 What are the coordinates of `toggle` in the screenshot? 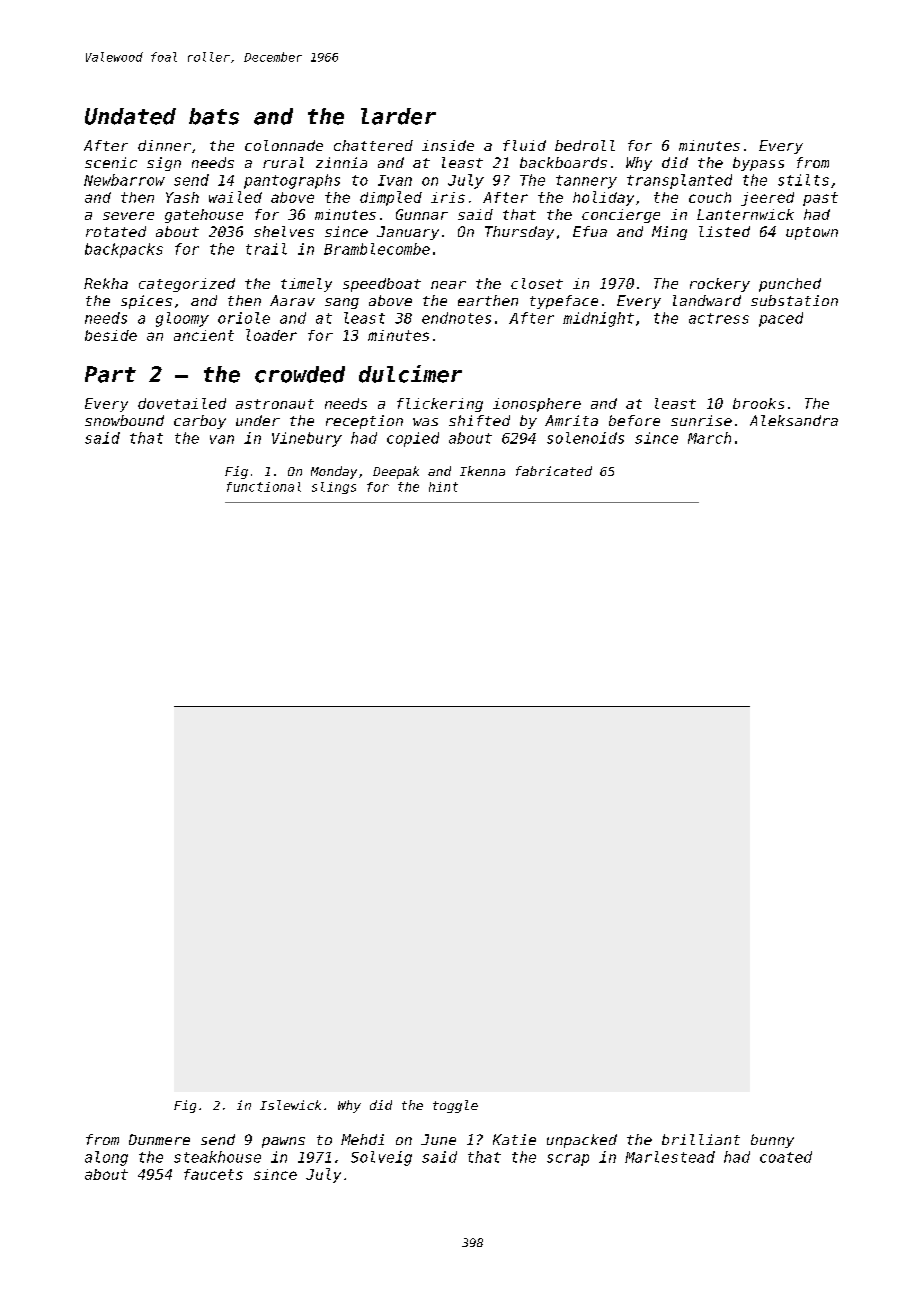 It's located at (455, 1106).
